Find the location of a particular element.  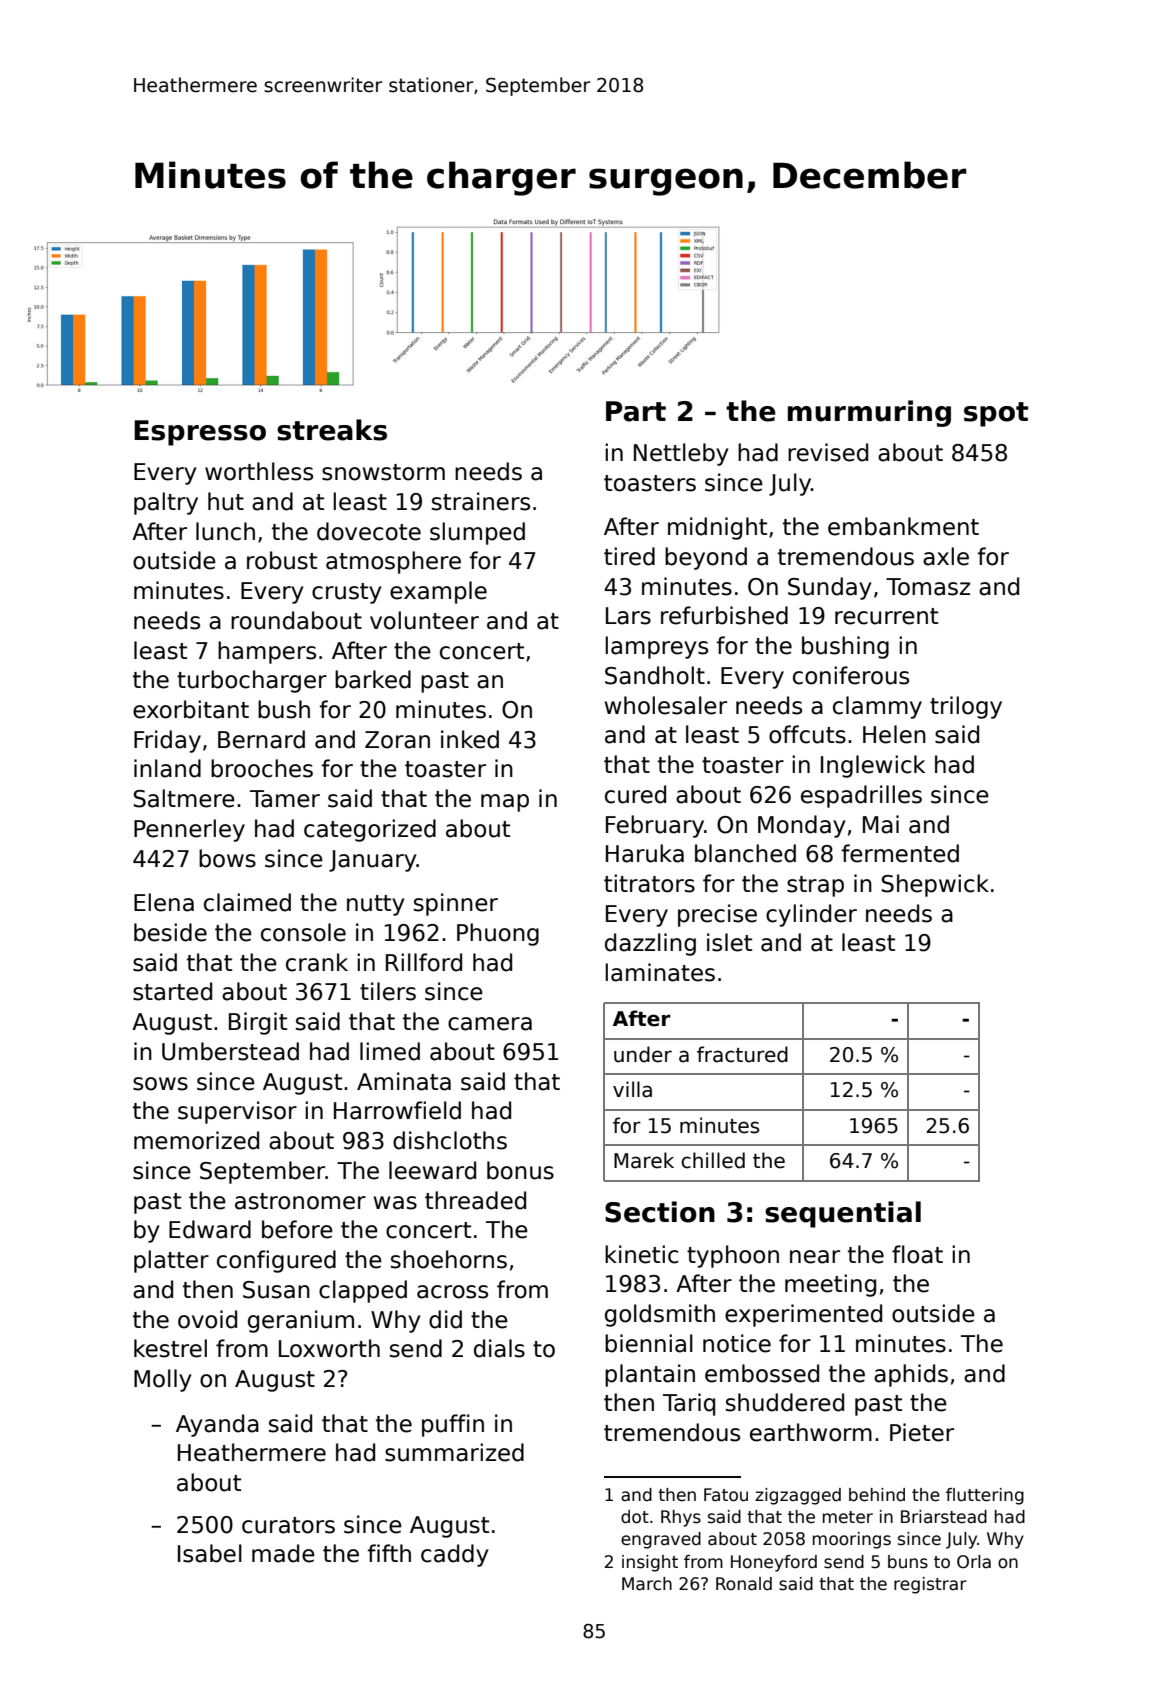

sequential is located at coordinates (843, 1214).
